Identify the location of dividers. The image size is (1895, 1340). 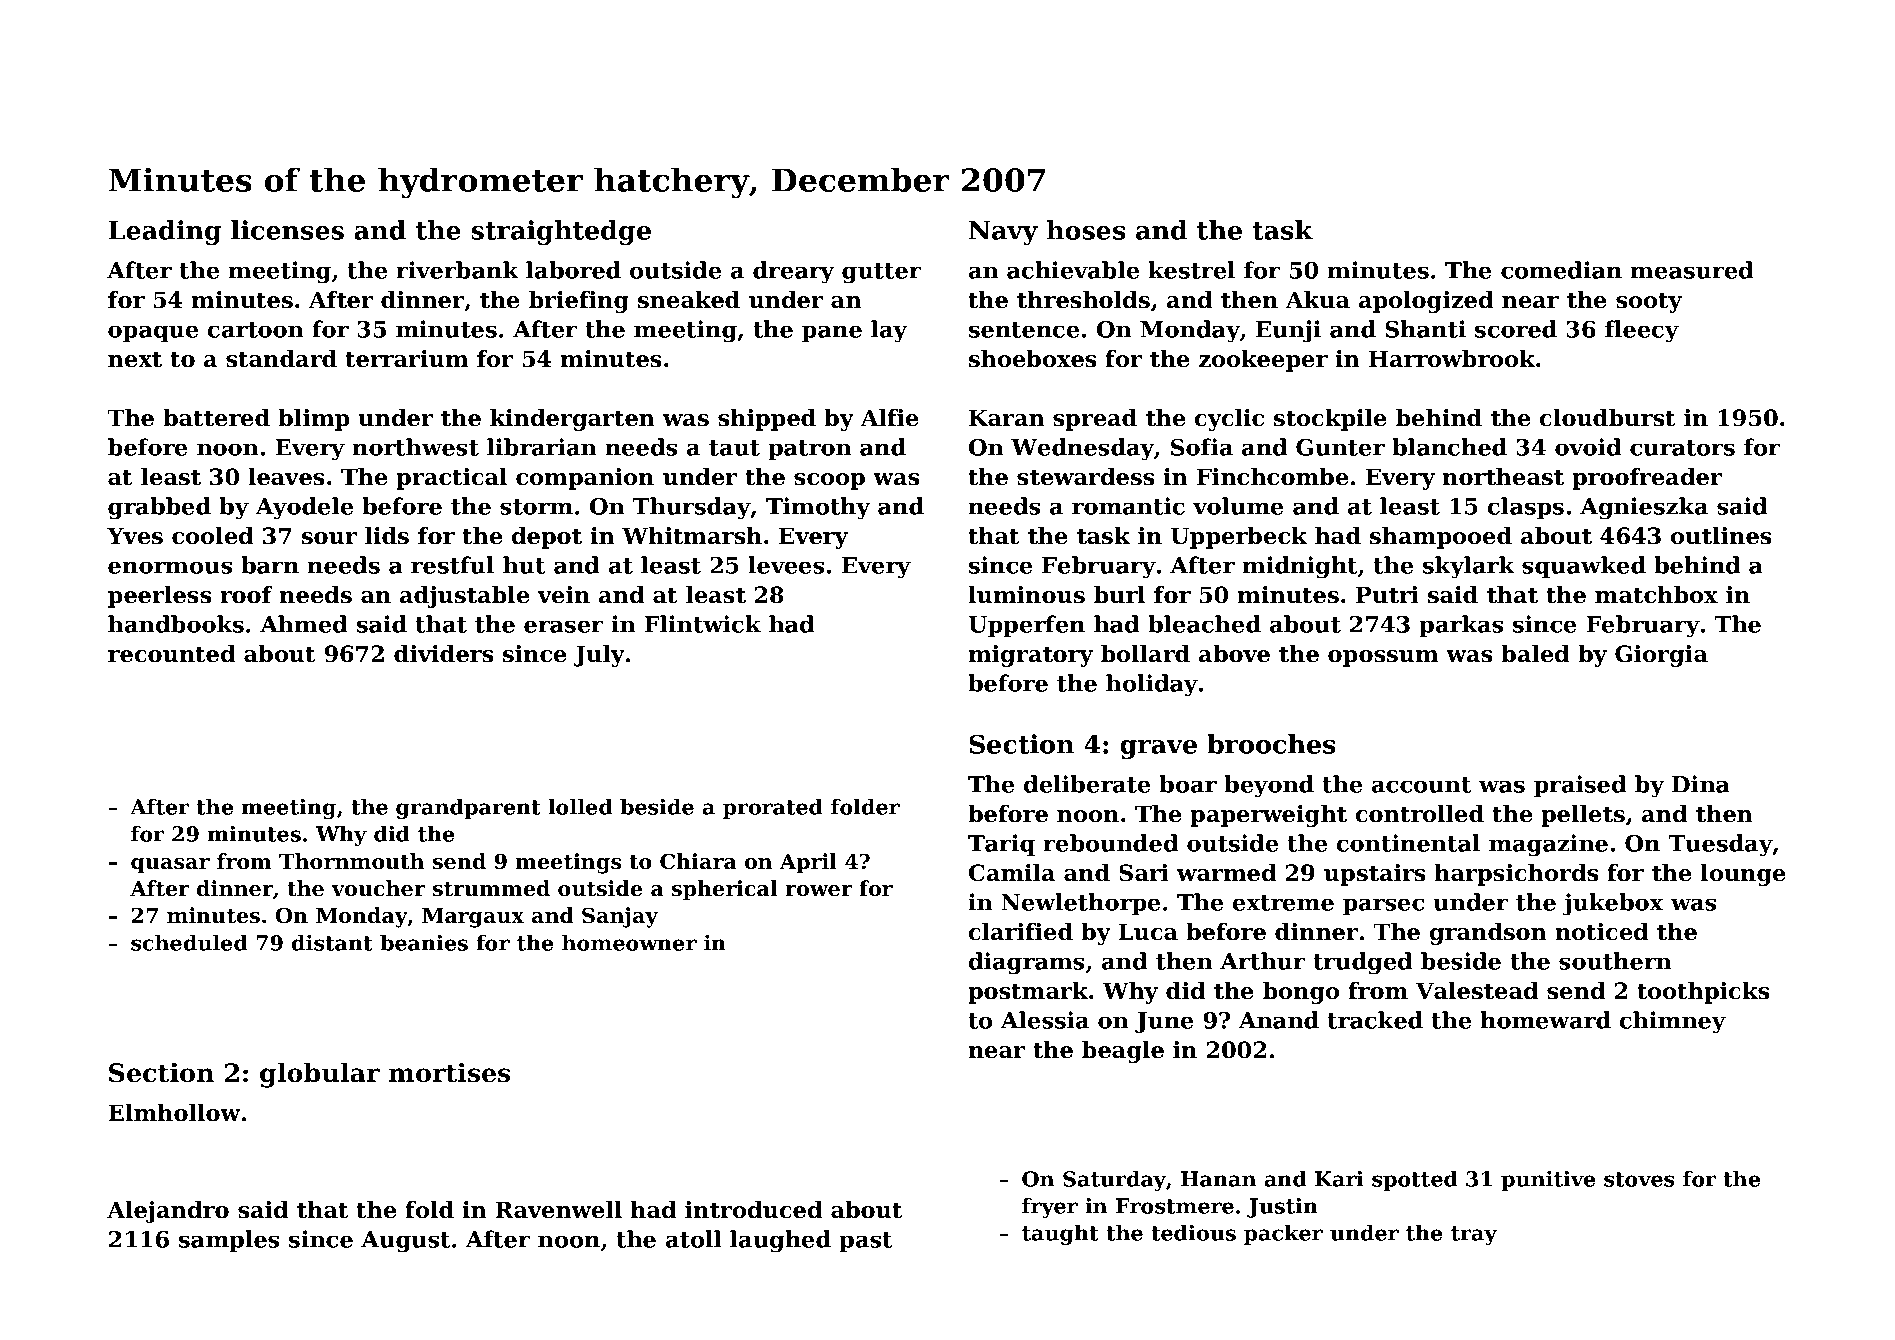
(443, 654).
